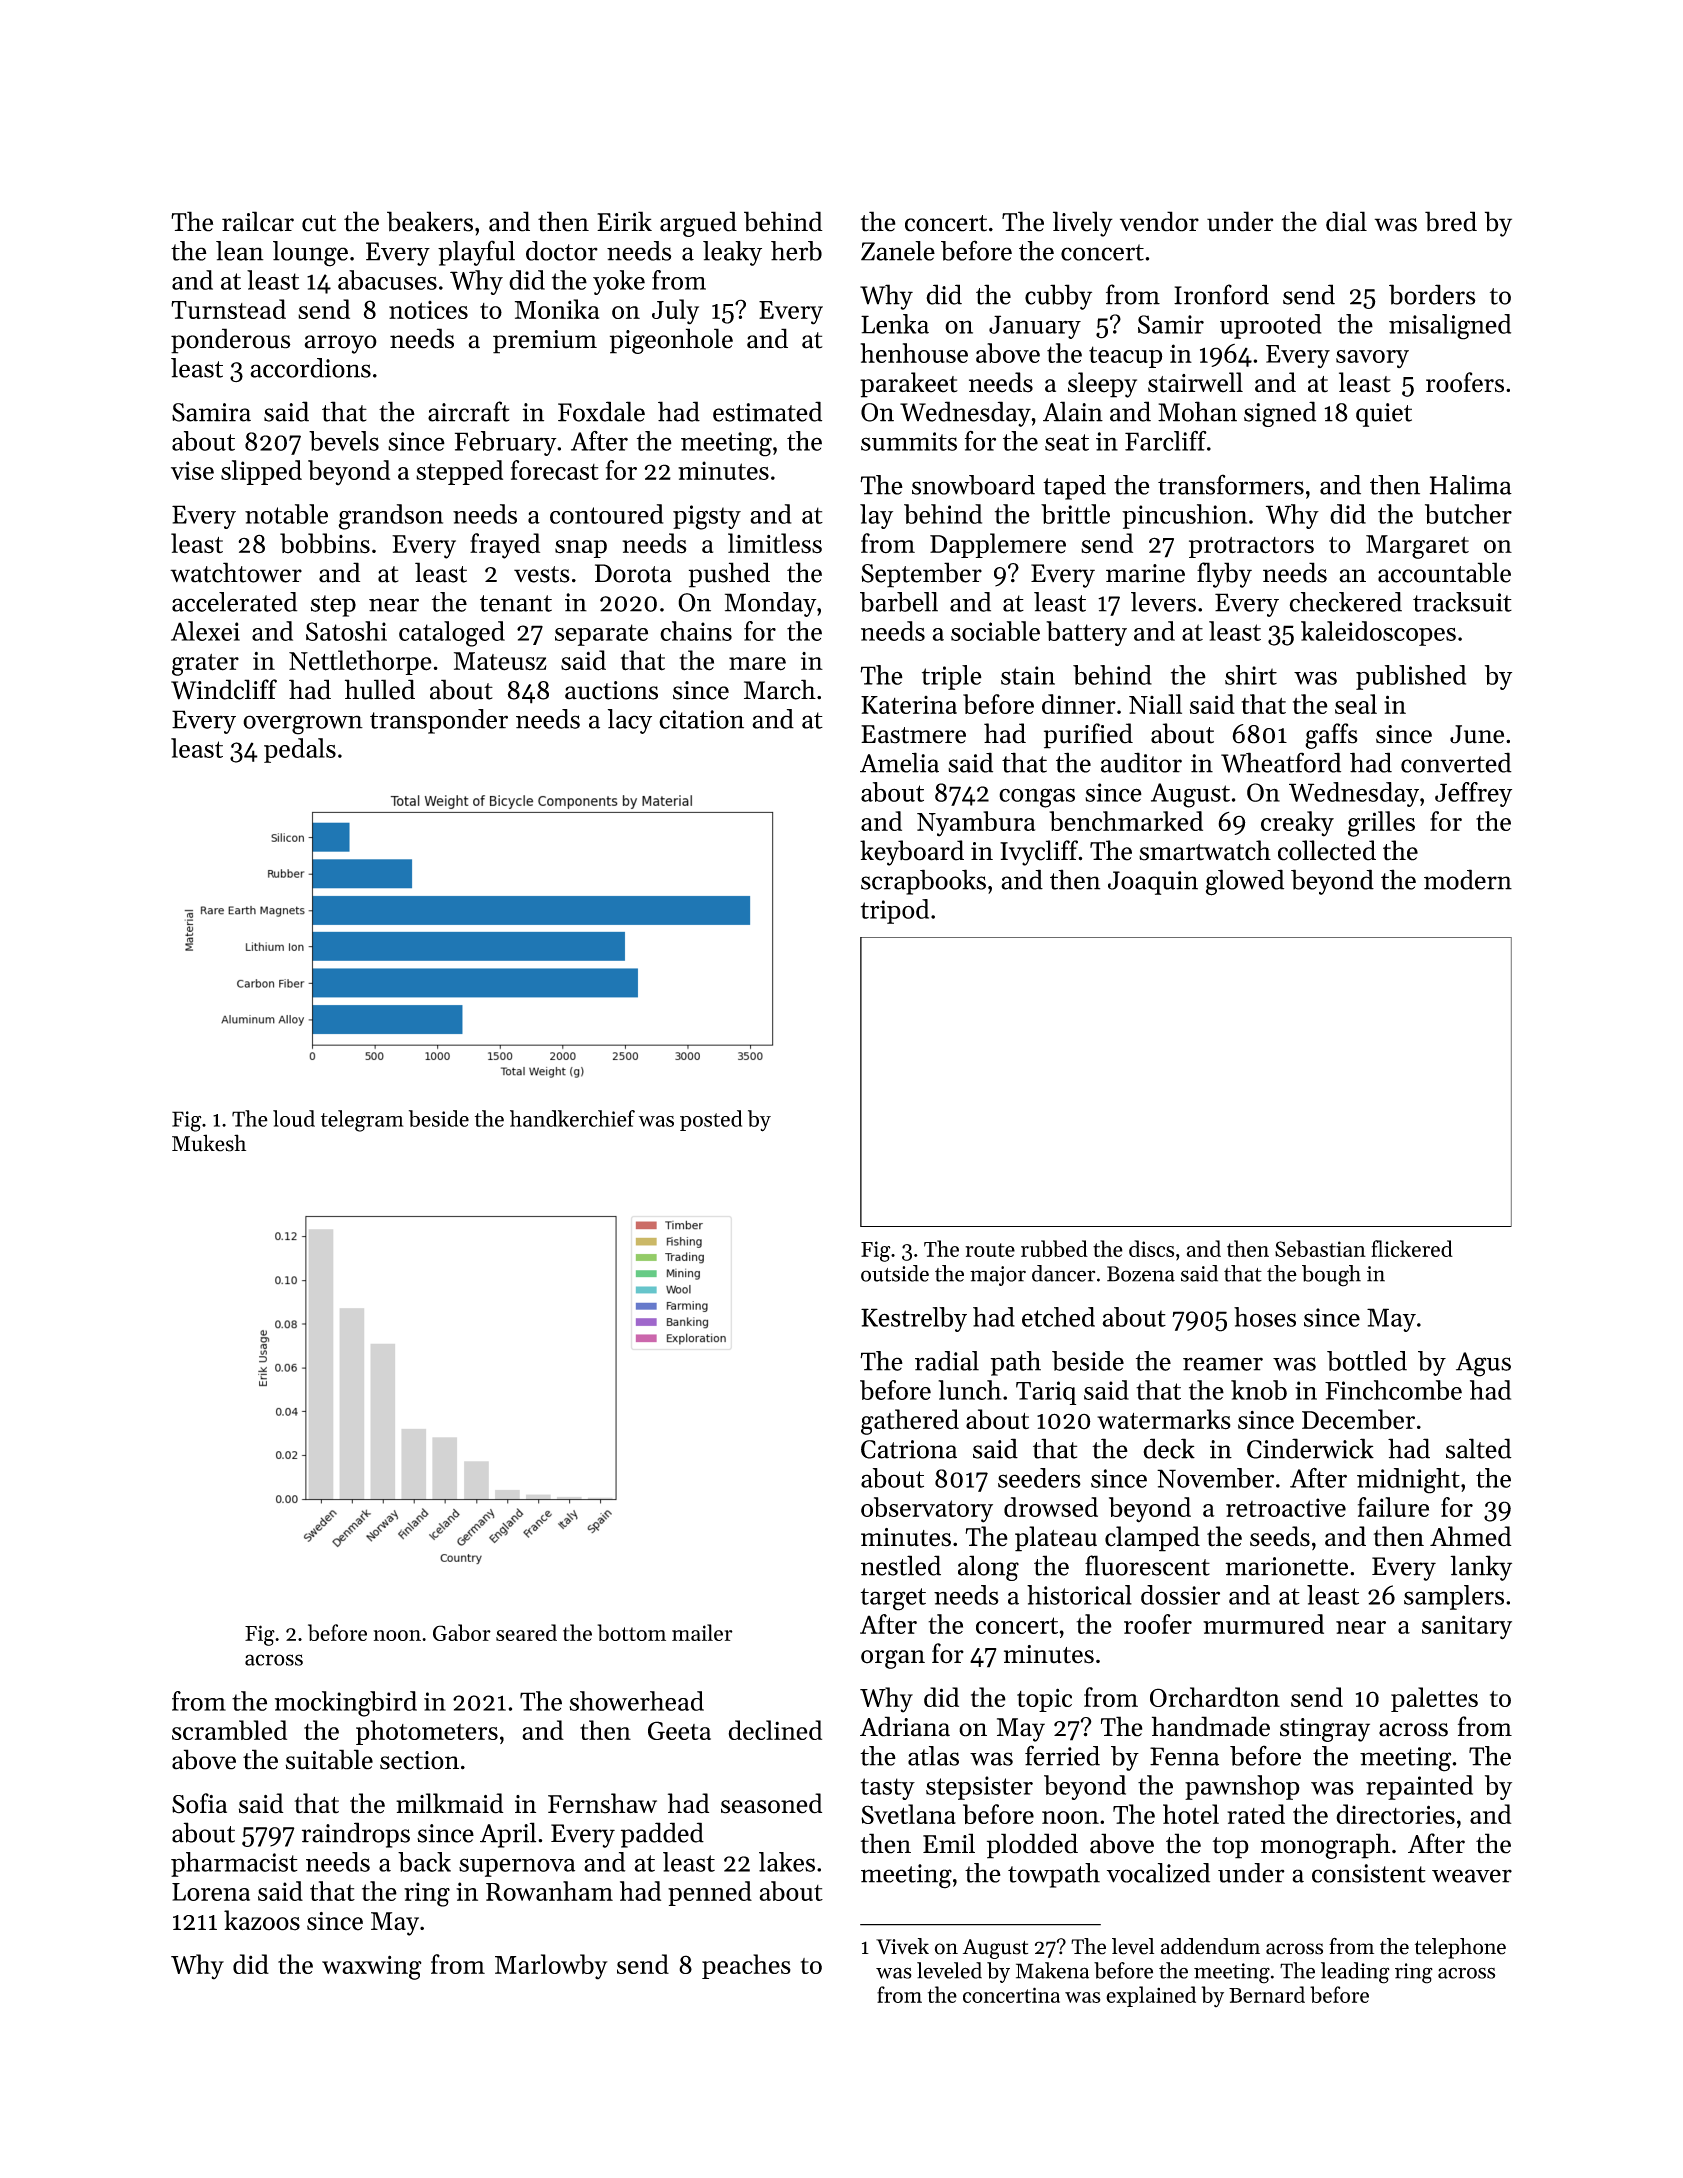 The image size is (1683, 2178). What do you see at coordinates (1223, 1364) in the image?
I see `reamer` at bounding box center [1223, 1364].
